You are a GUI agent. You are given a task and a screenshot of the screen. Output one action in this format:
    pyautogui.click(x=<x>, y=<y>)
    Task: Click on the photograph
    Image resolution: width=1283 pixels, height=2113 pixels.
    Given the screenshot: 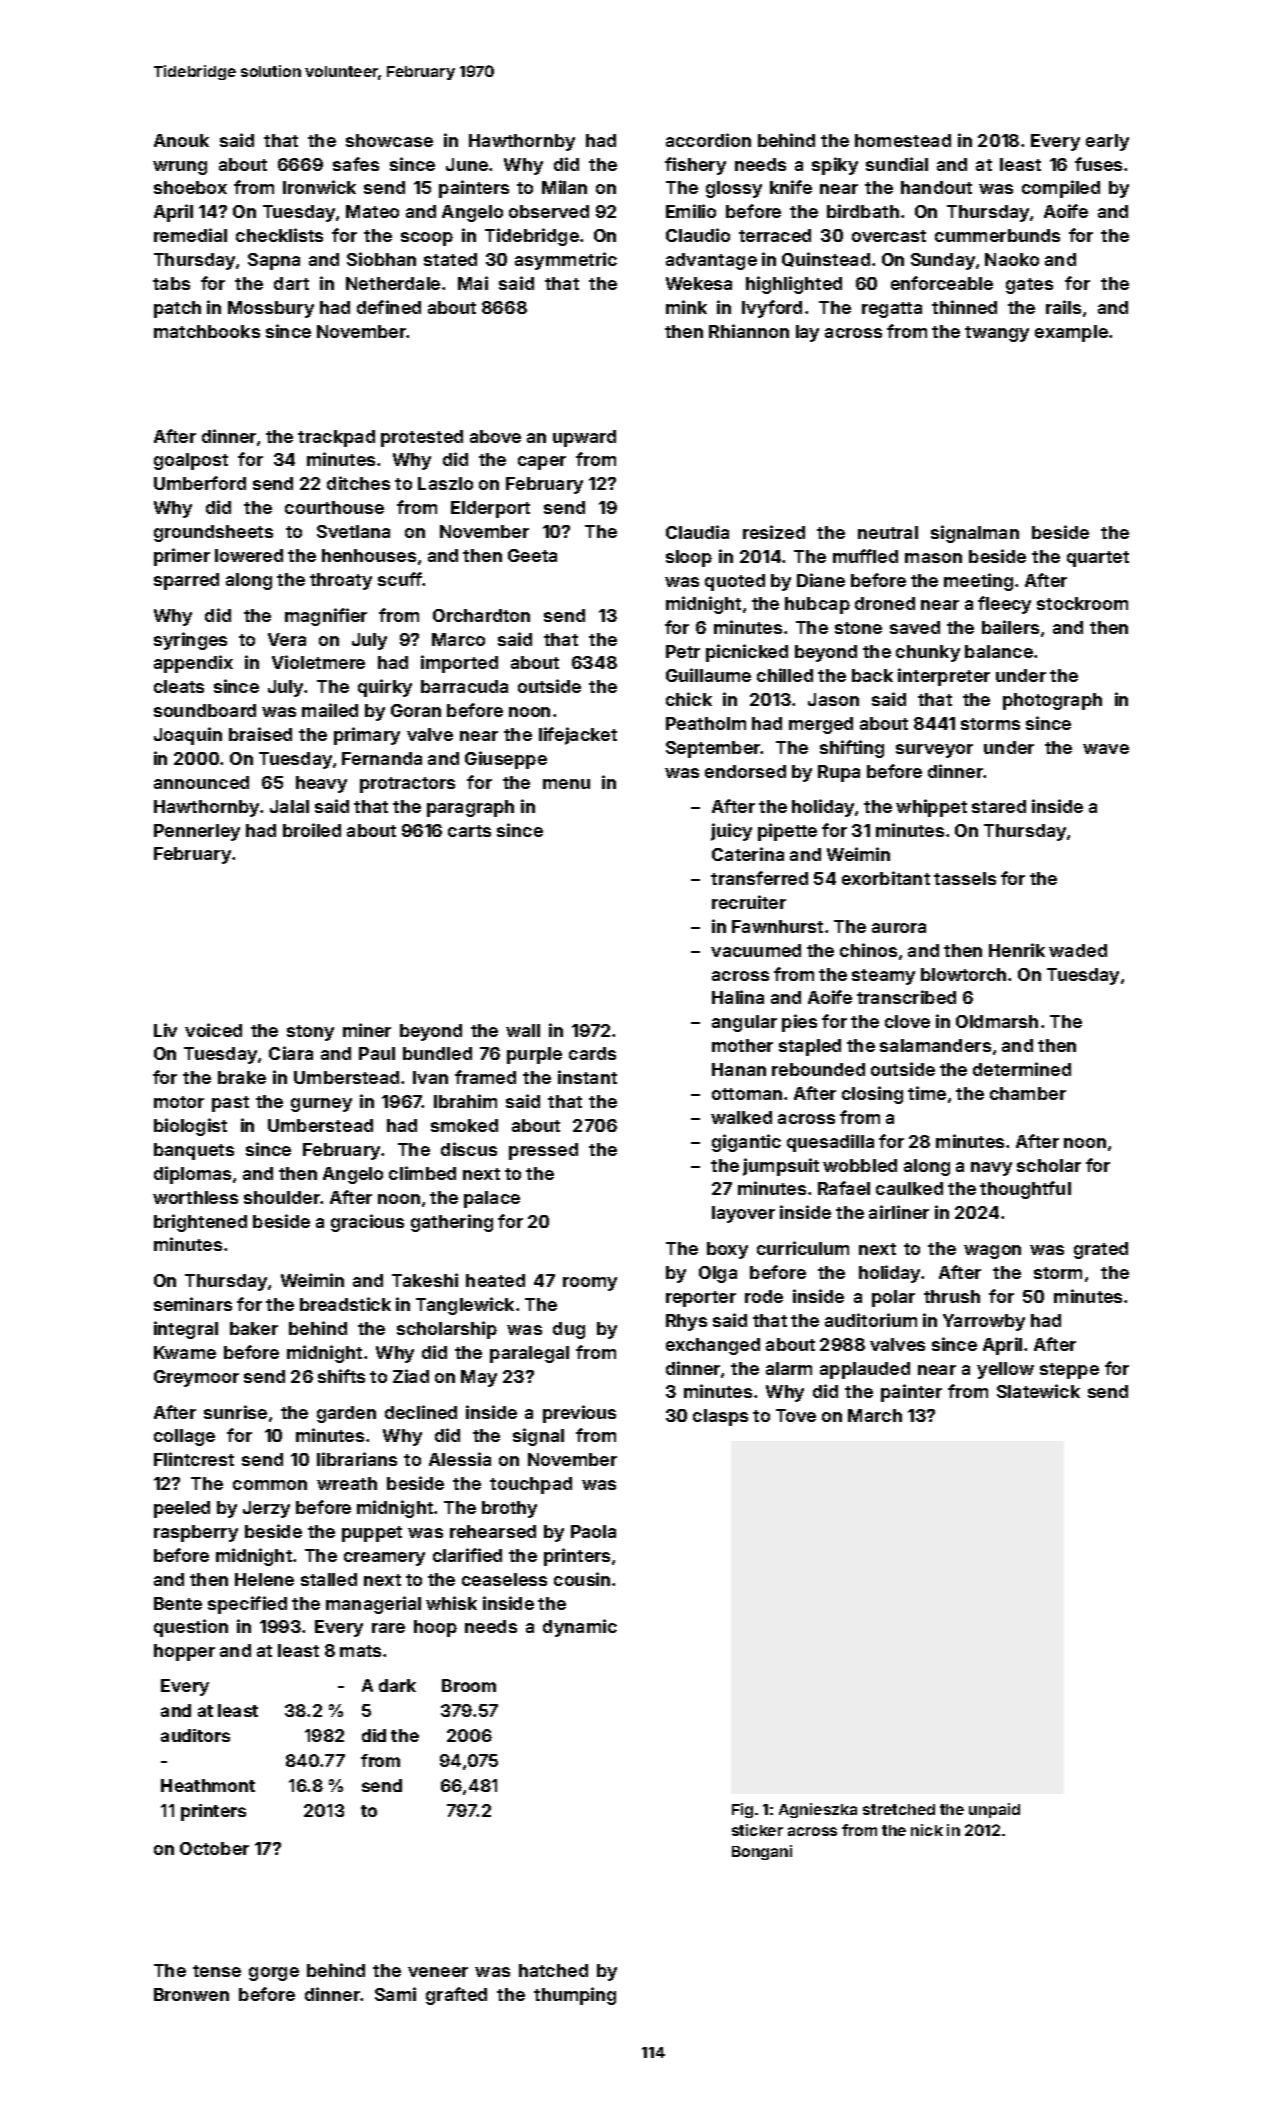 What is the action you would take?
    pyautogui.click(x=1052, y=701)
